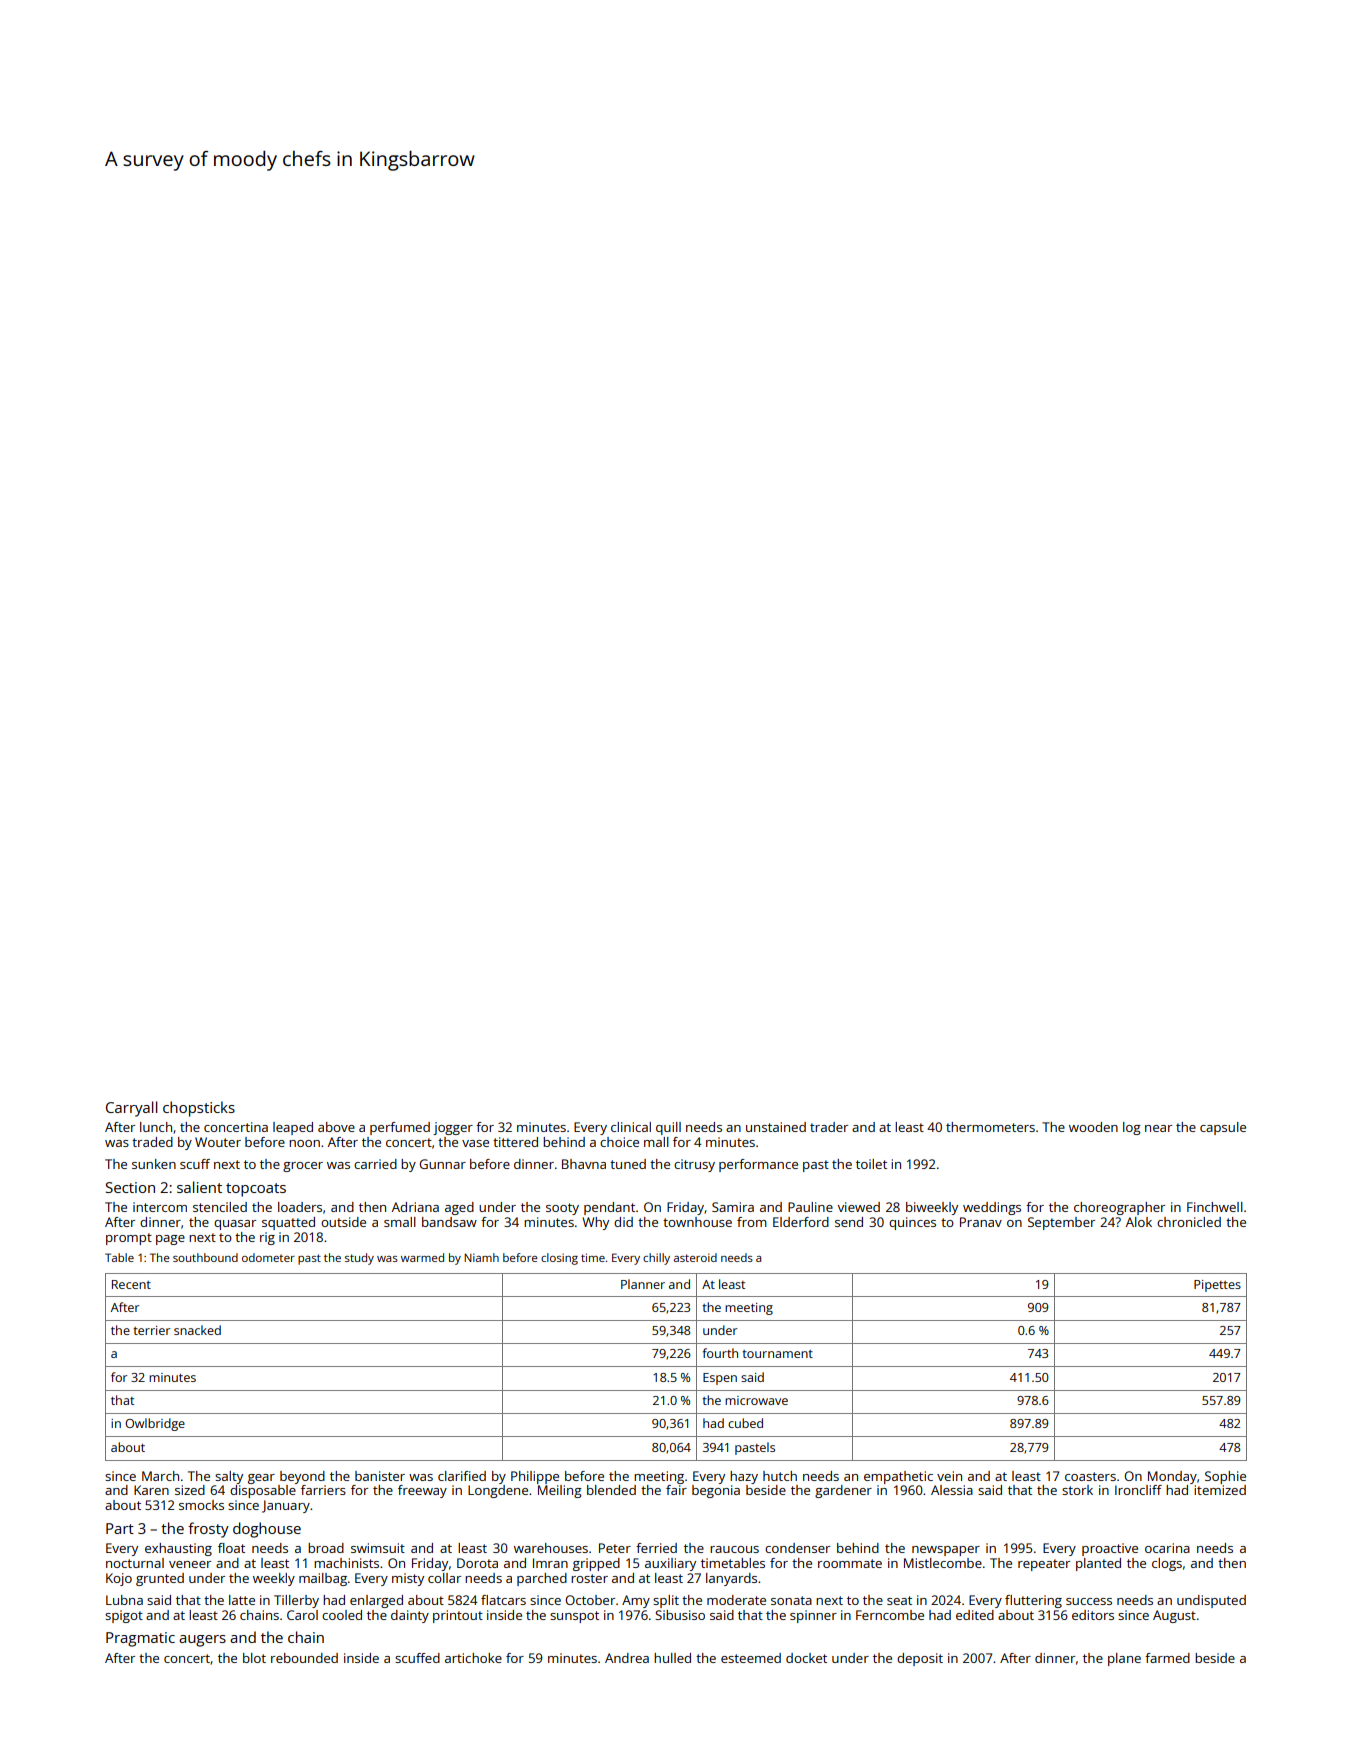  I want to click on Pauline, so click(810, 1207).
